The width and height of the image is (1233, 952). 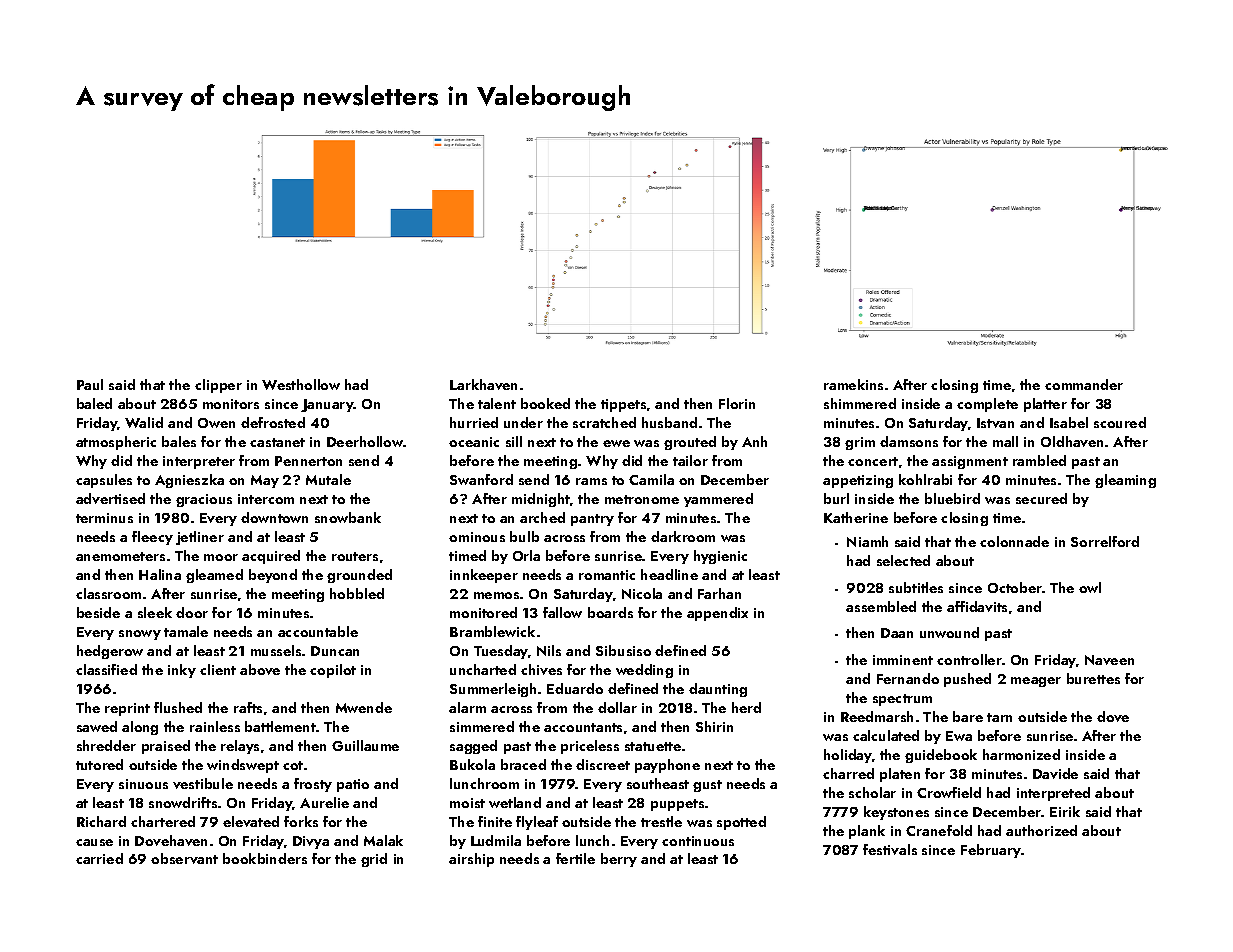 I want to click on defrosted, so click(x=273, y=422).
